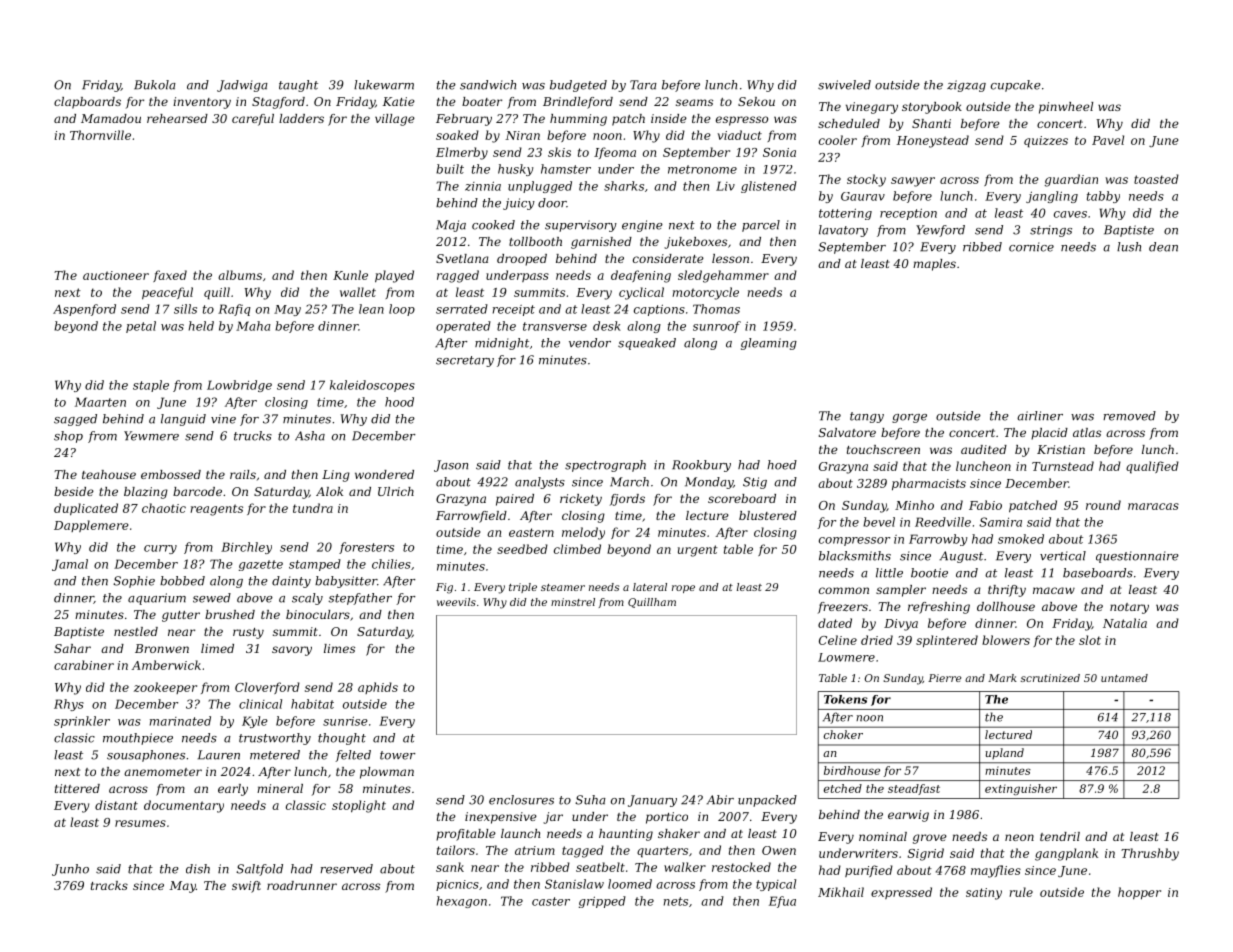  Describe the element at coordinates (966, 86) in the screenshot. I see `zigzag` at that location.
